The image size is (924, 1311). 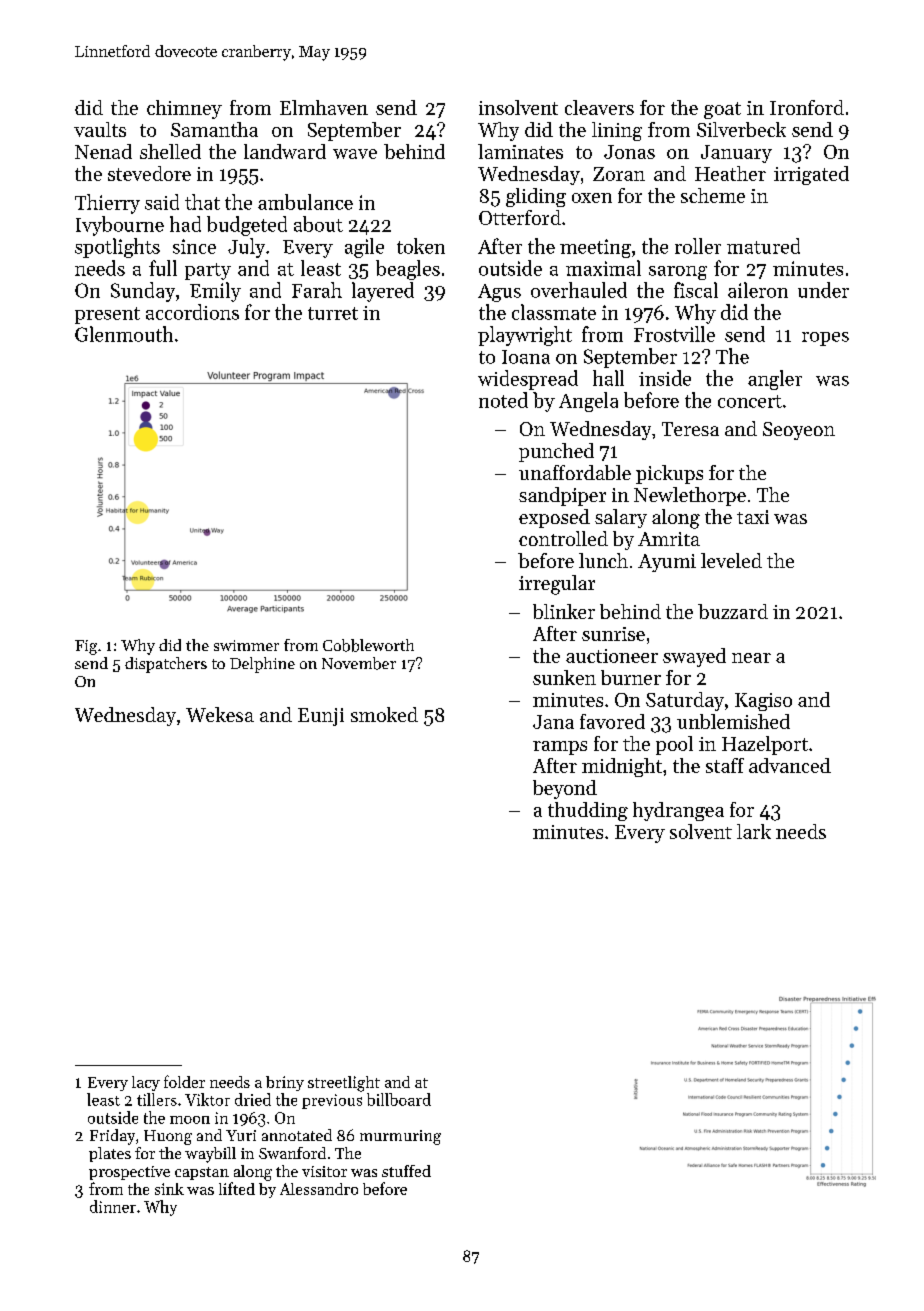 I want to click on beyond, so click(x=565, y=789).
